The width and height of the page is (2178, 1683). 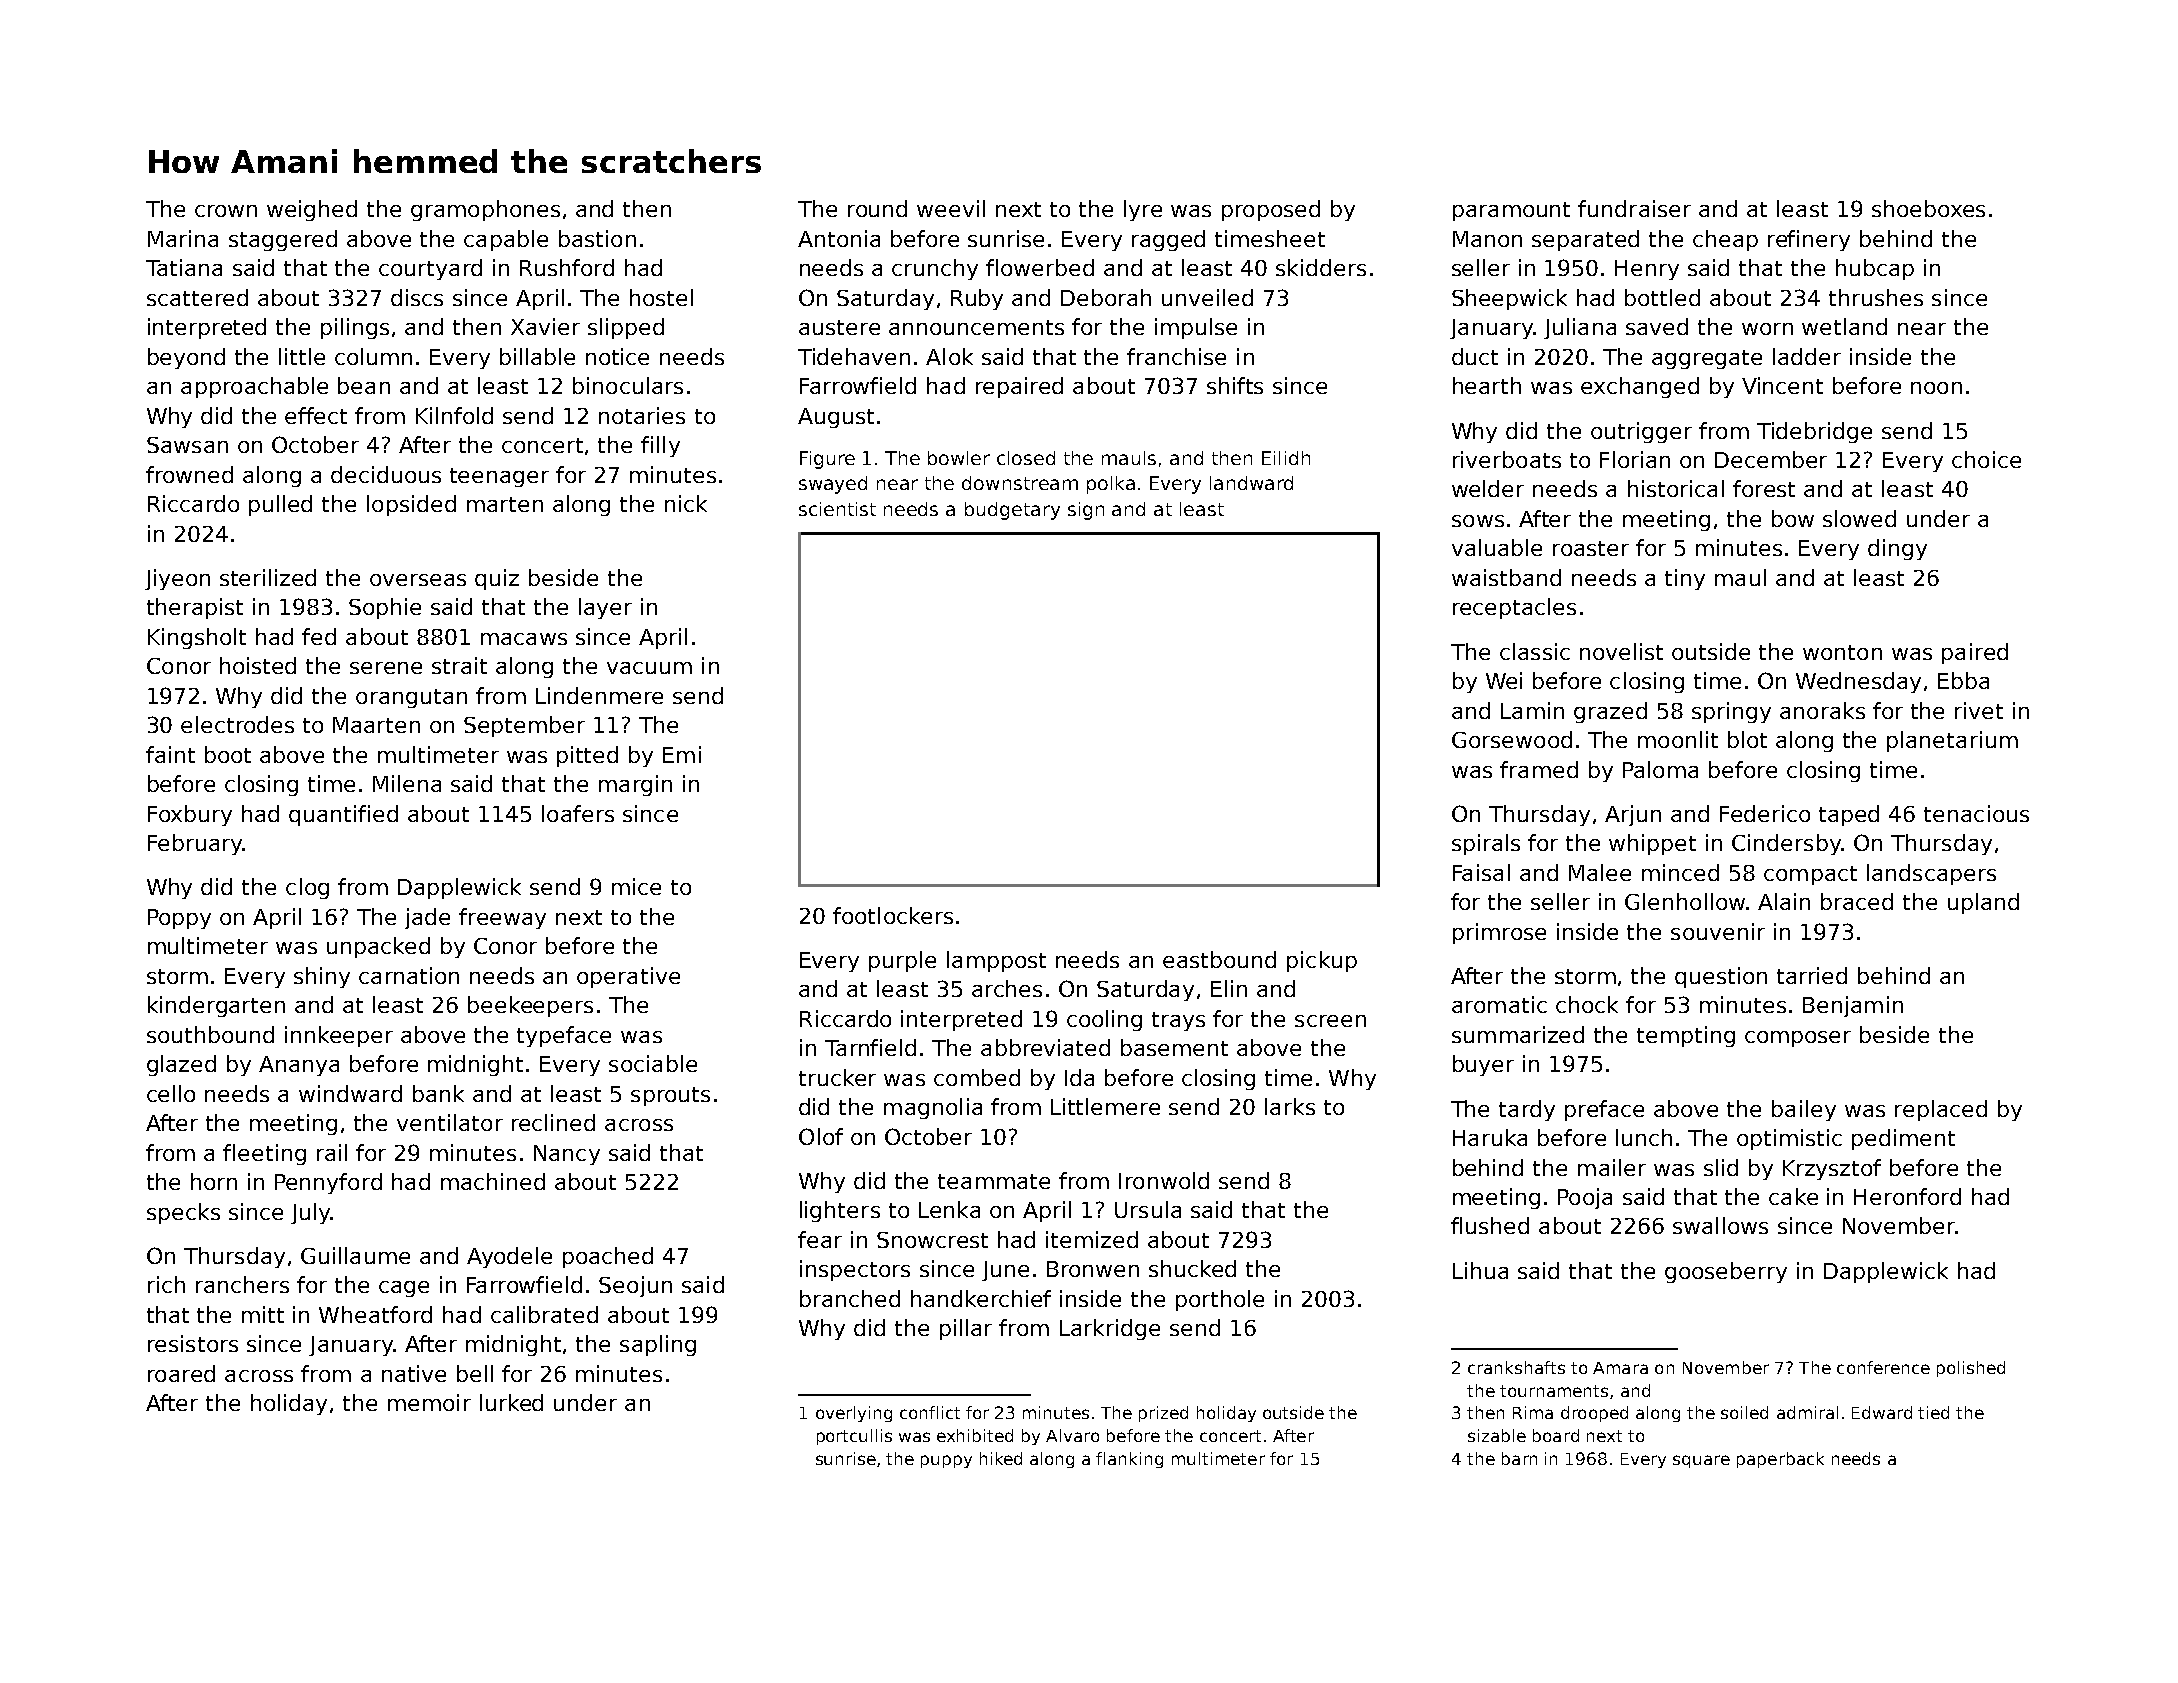 What do you see at coordinates (1486, 844) in the page?
I see `spirals` at bounding box center [1486, 844].
